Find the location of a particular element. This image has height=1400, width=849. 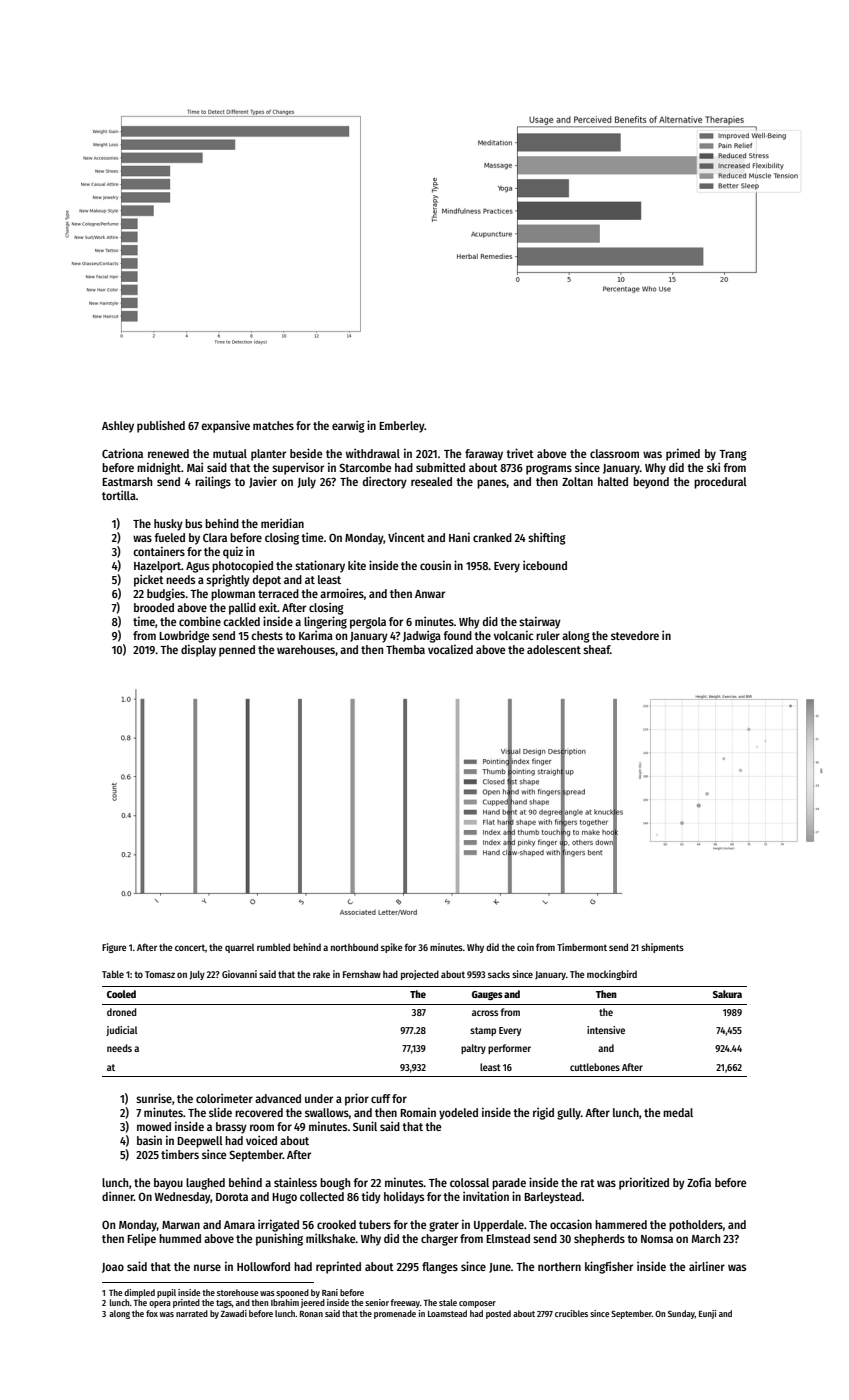

Nomsa is located at coordinates (657, 1239).
